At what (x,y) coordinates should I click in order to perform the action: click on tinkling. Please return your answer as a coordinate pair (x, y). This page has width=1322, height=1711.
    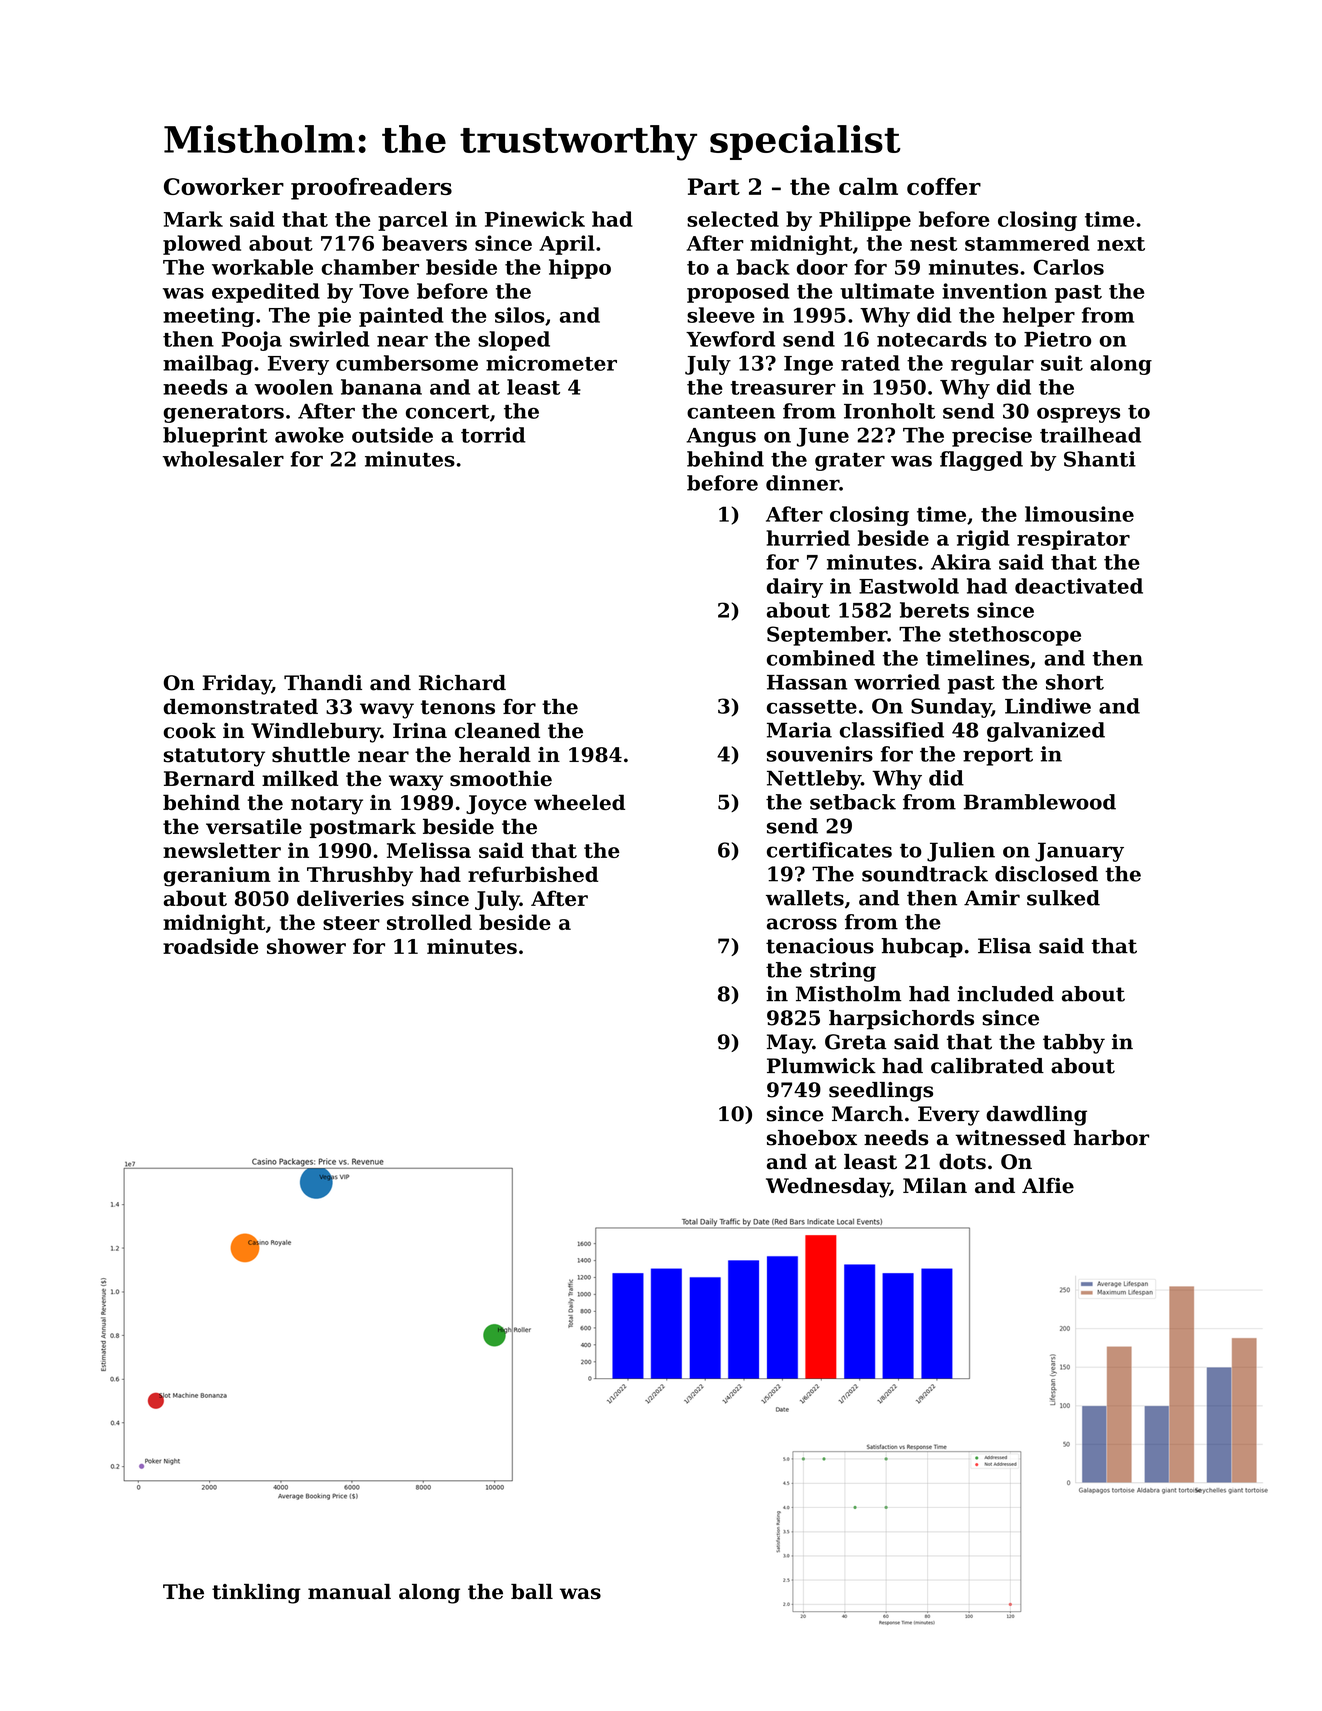
    Looking at the image, I should click on (256, 1594).
